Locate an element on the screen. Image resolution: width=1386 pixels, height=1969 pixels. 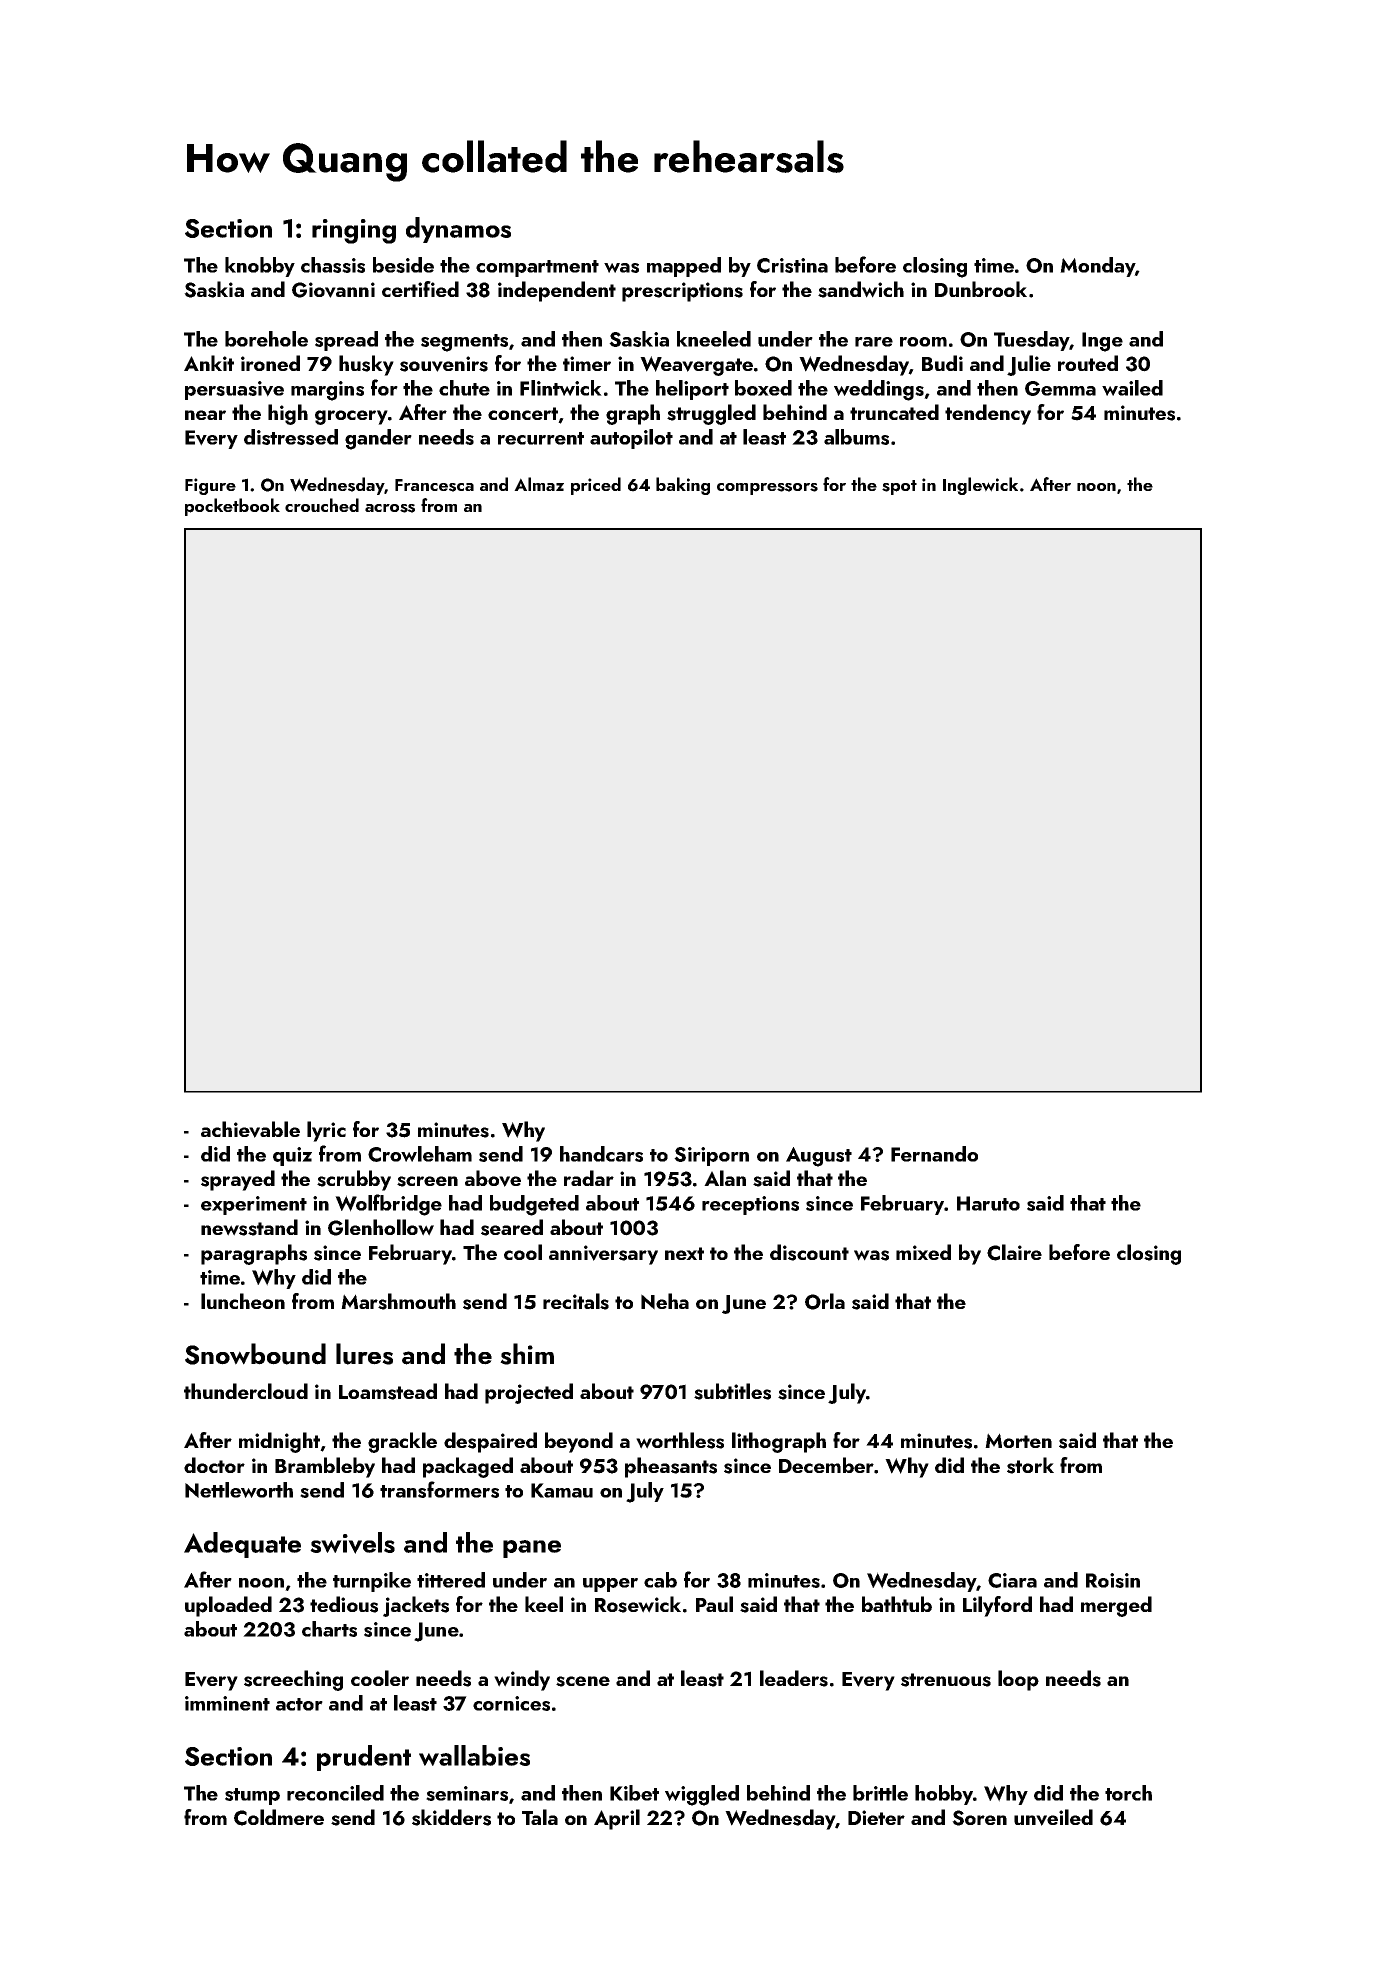
spot is located at coordinates (899, 487).
